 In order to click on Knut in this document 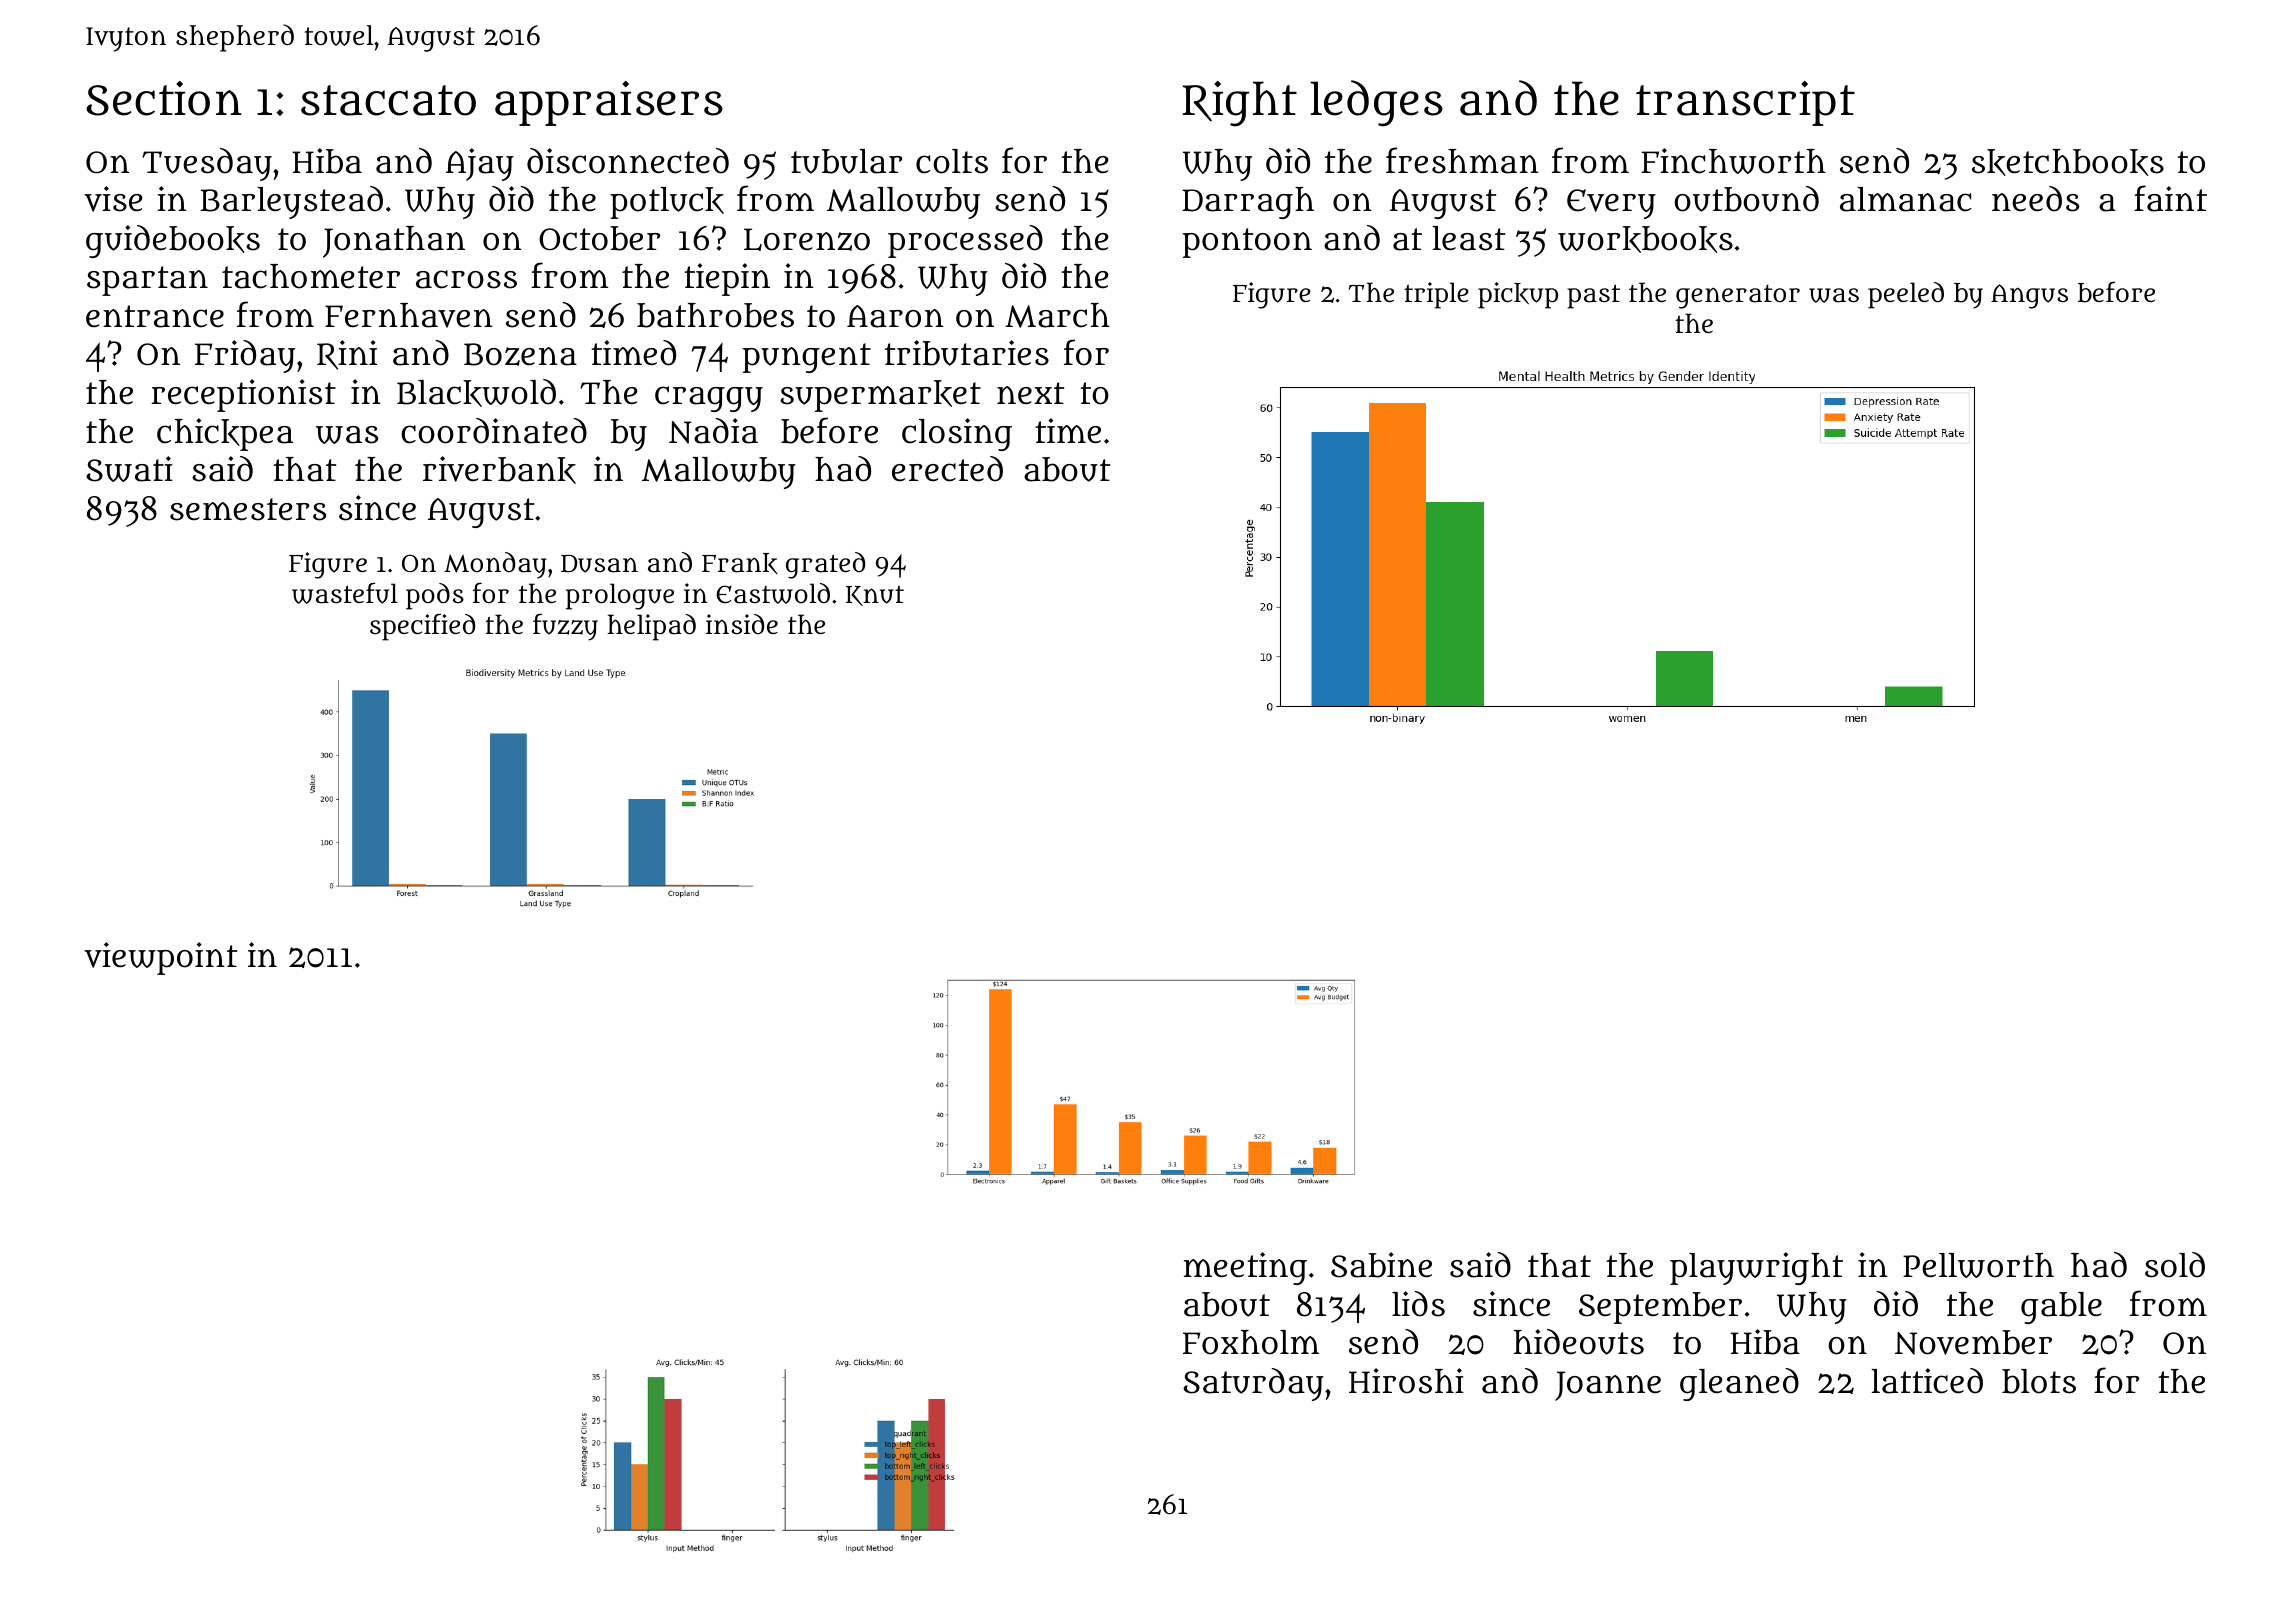, I will do `click(875, 595)`.
